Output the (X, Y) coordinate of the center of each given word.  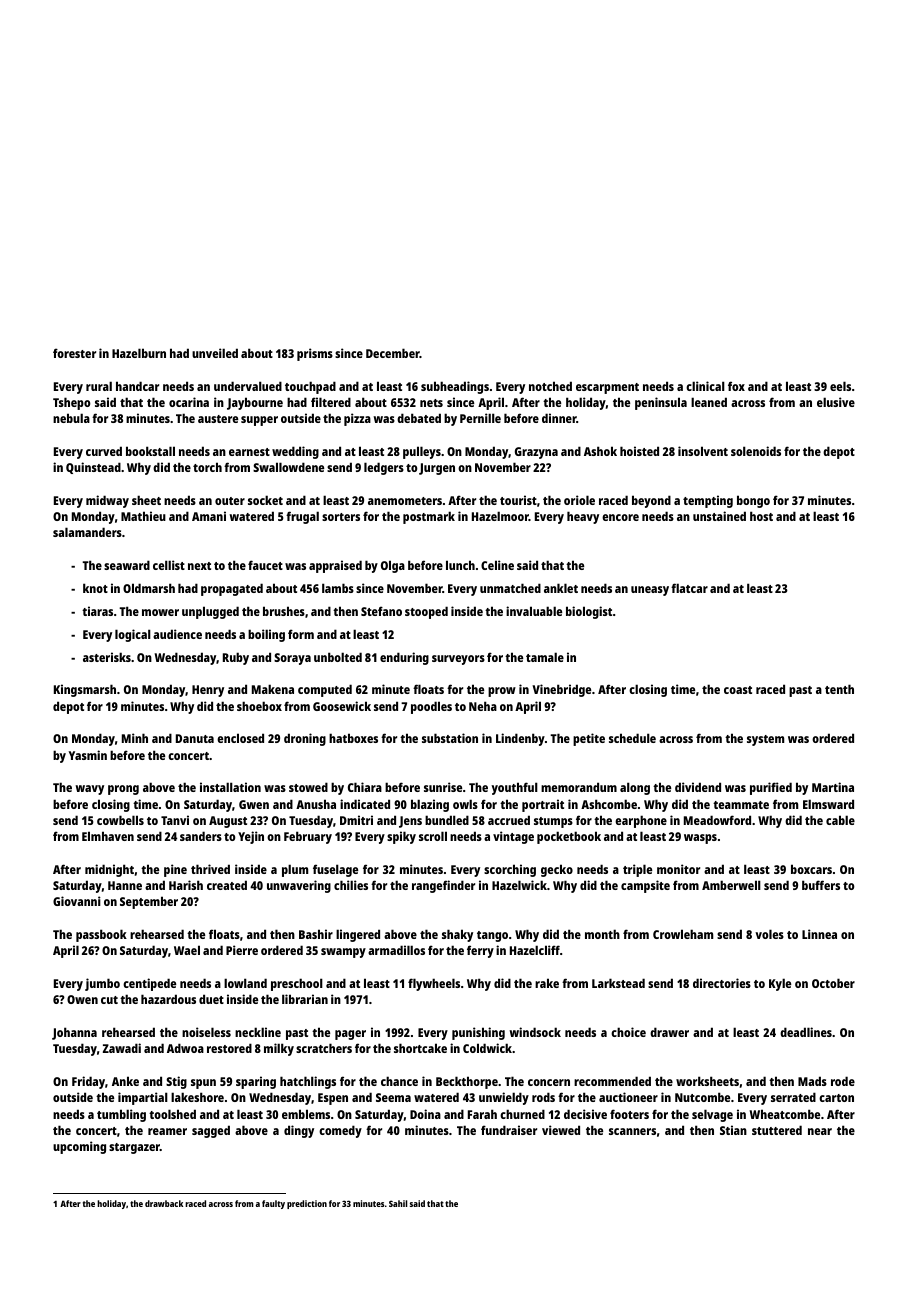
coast (738, 690)
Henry (208, 691)
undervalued (248, 386)
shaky (457, 935)
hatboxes (353, 738)
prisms (315, 354)
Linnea (819, 934)
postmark (429, 517)
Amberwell (731, 885)
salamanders (87, 532)
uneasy (650, 591)
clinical (705, 386)
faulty (273, 1204)
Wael (187, 950)
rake (547, 983)
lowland (245, 983)
